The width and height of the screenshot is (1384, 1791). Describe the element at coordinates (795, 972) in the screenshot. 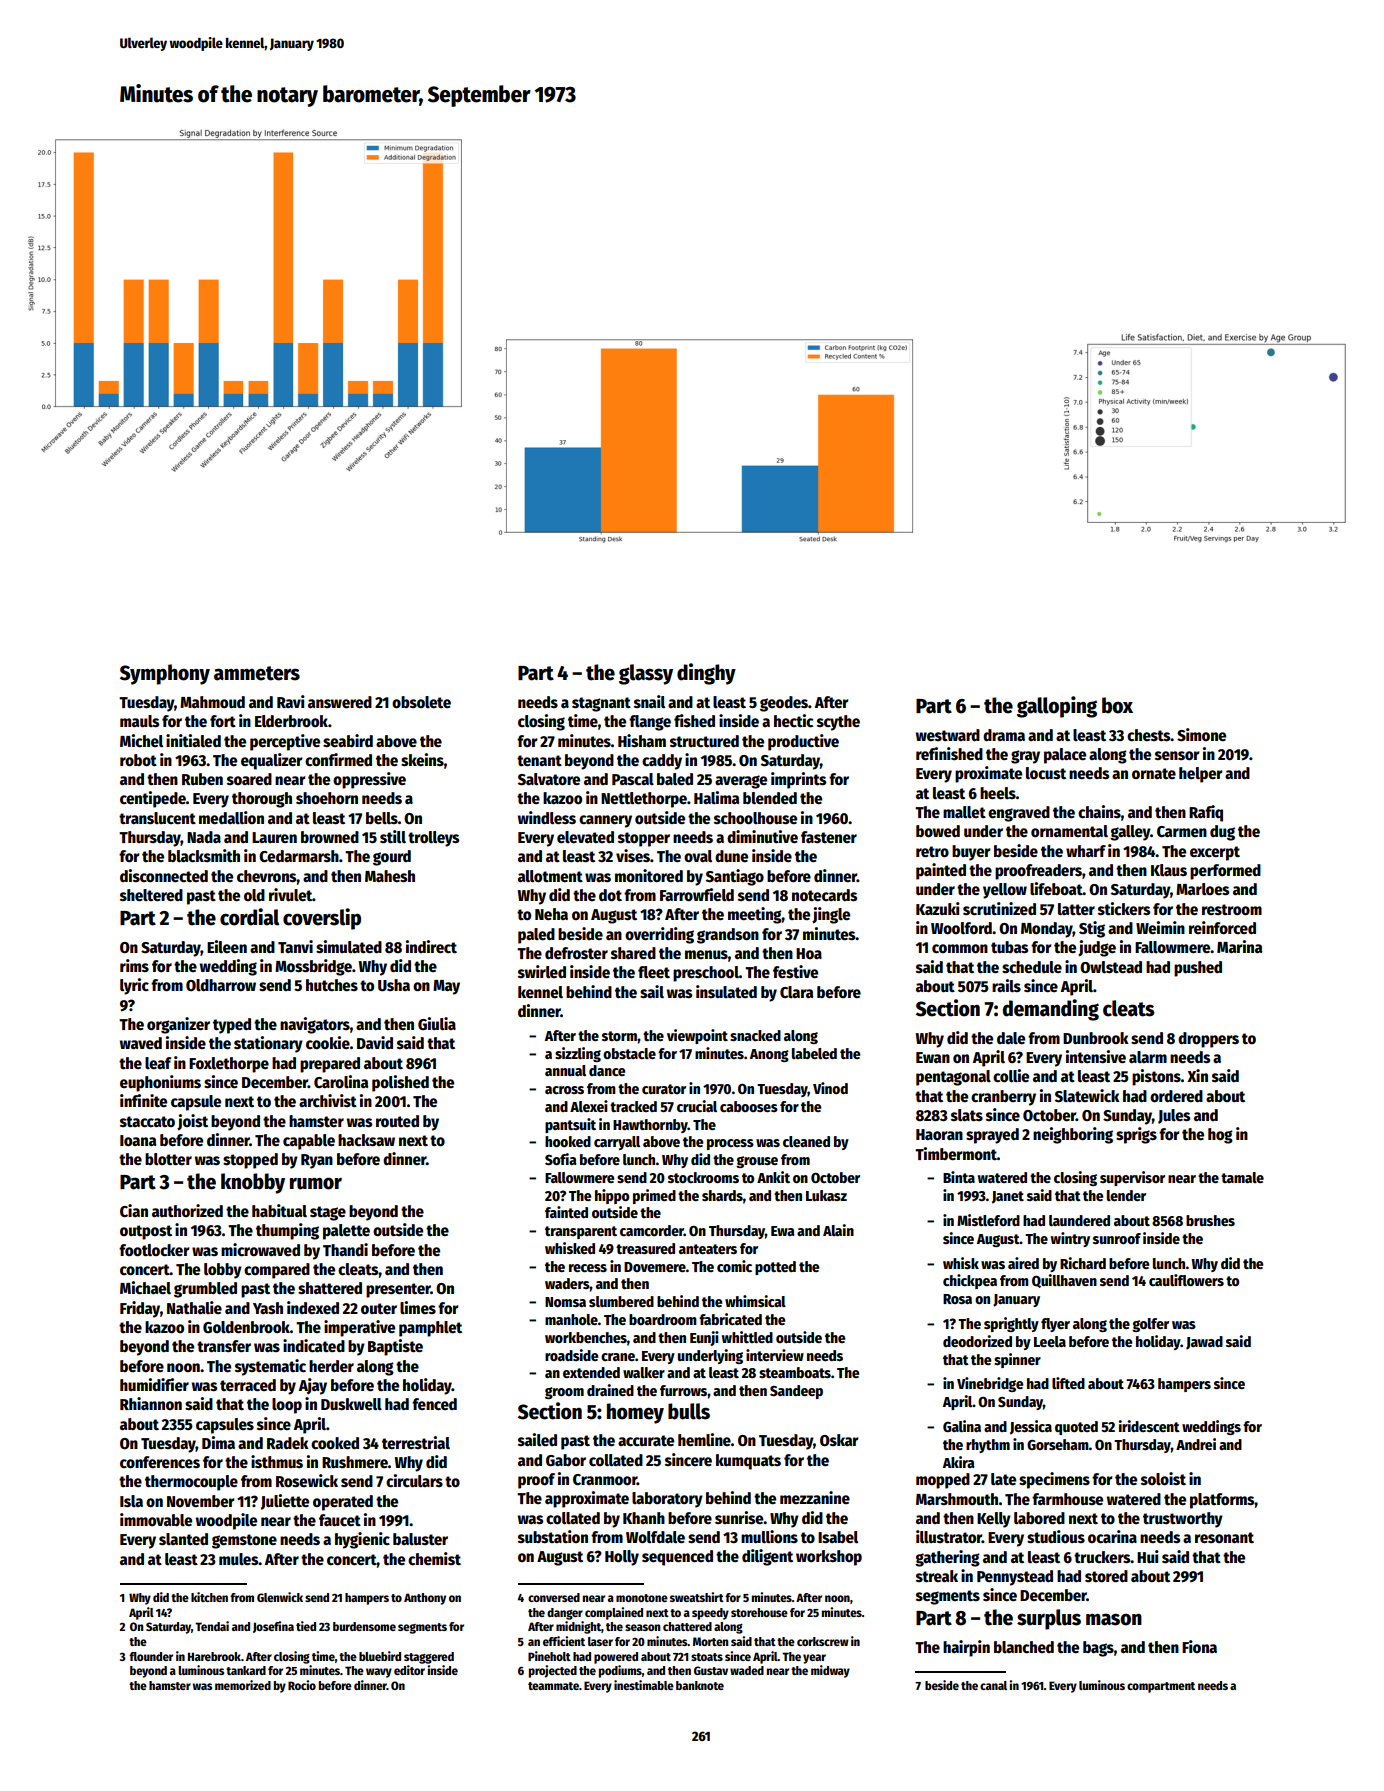

I see `festive` at that location.
